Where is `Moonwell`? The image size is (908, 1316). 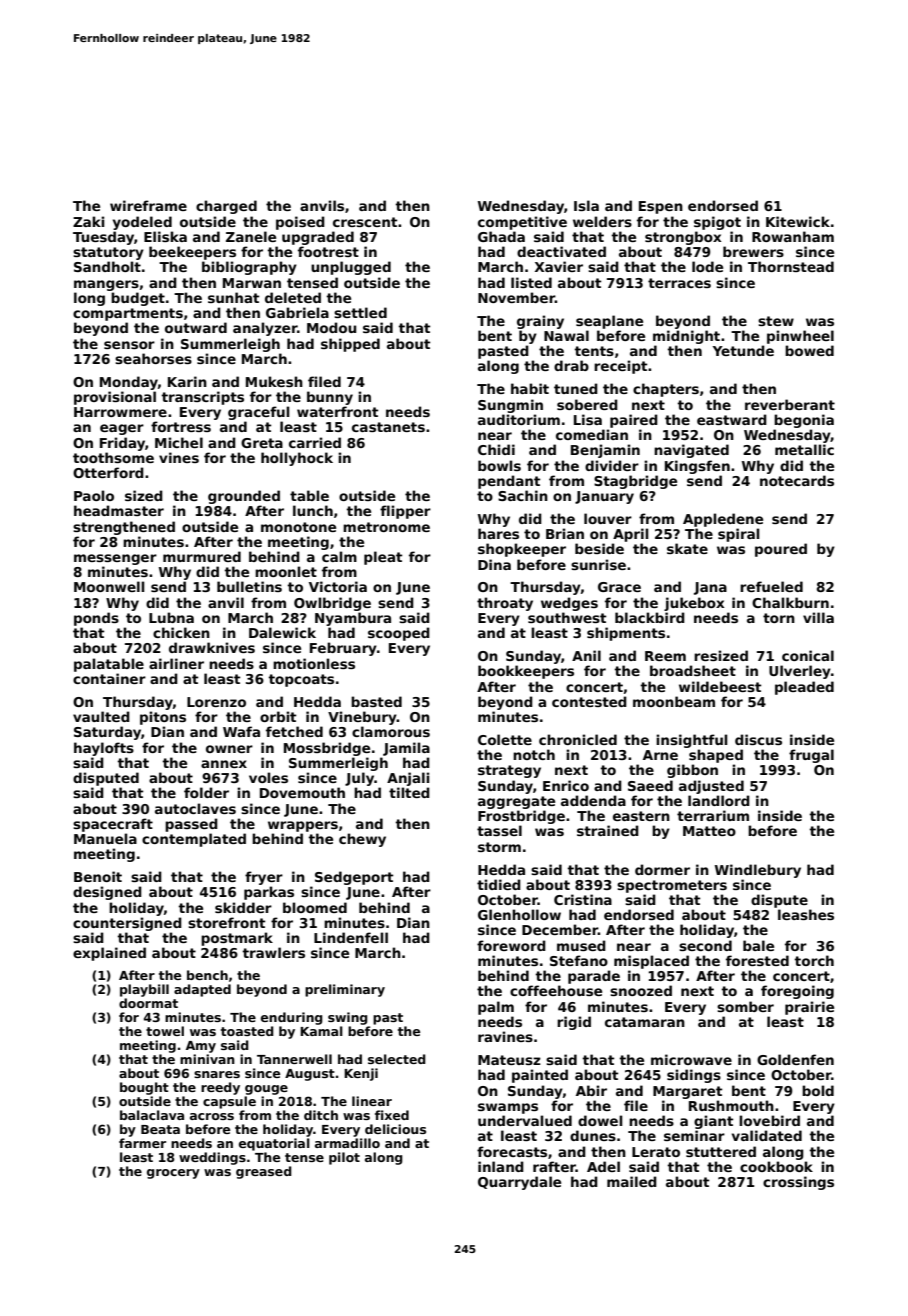
Moonwell is located at coordinates (109, 586).
